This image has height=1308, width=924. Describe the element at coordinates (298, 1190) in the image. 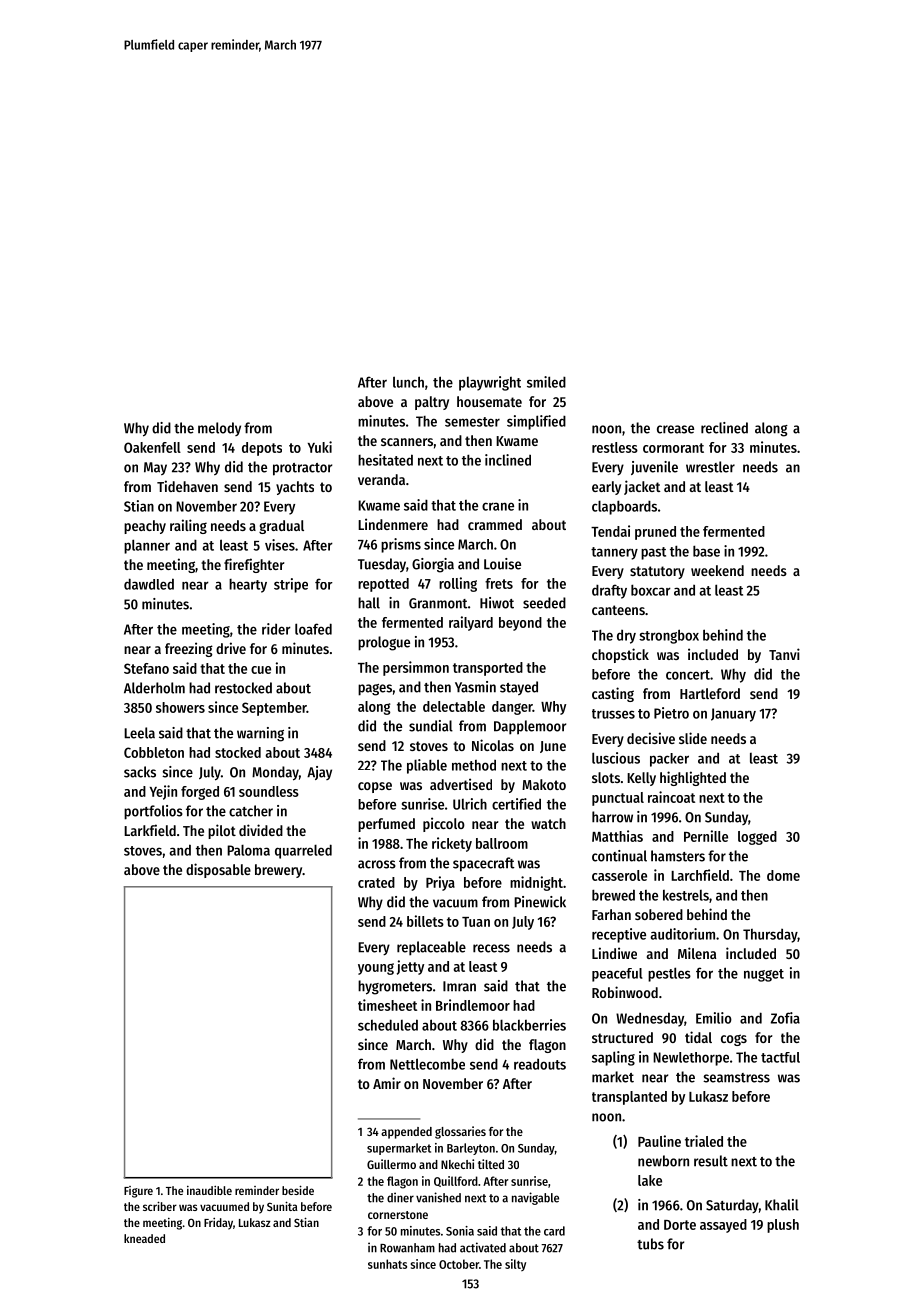

I see `beside` at that location.
